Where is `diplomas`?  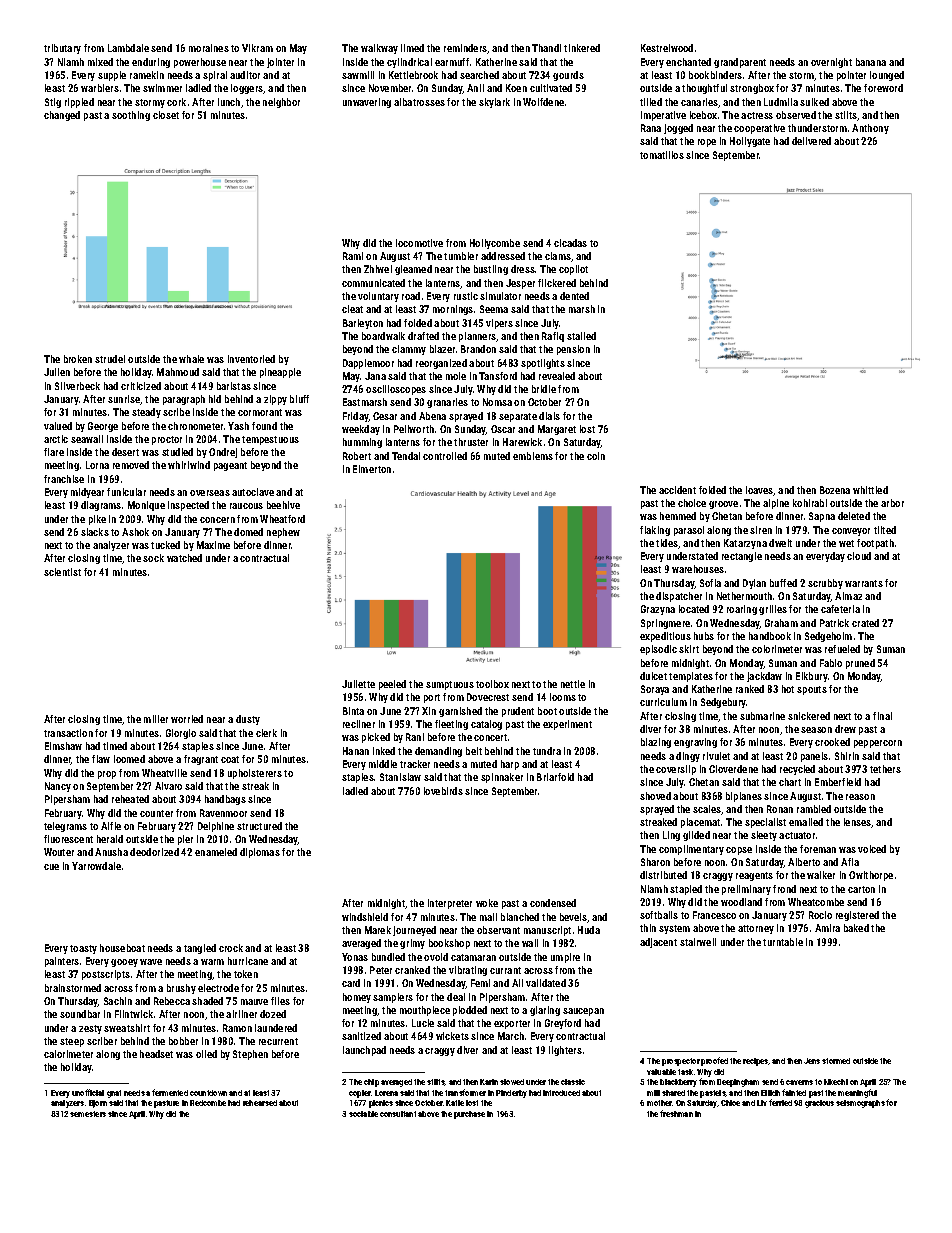 diplomas is located at coordinates (260, 853).
